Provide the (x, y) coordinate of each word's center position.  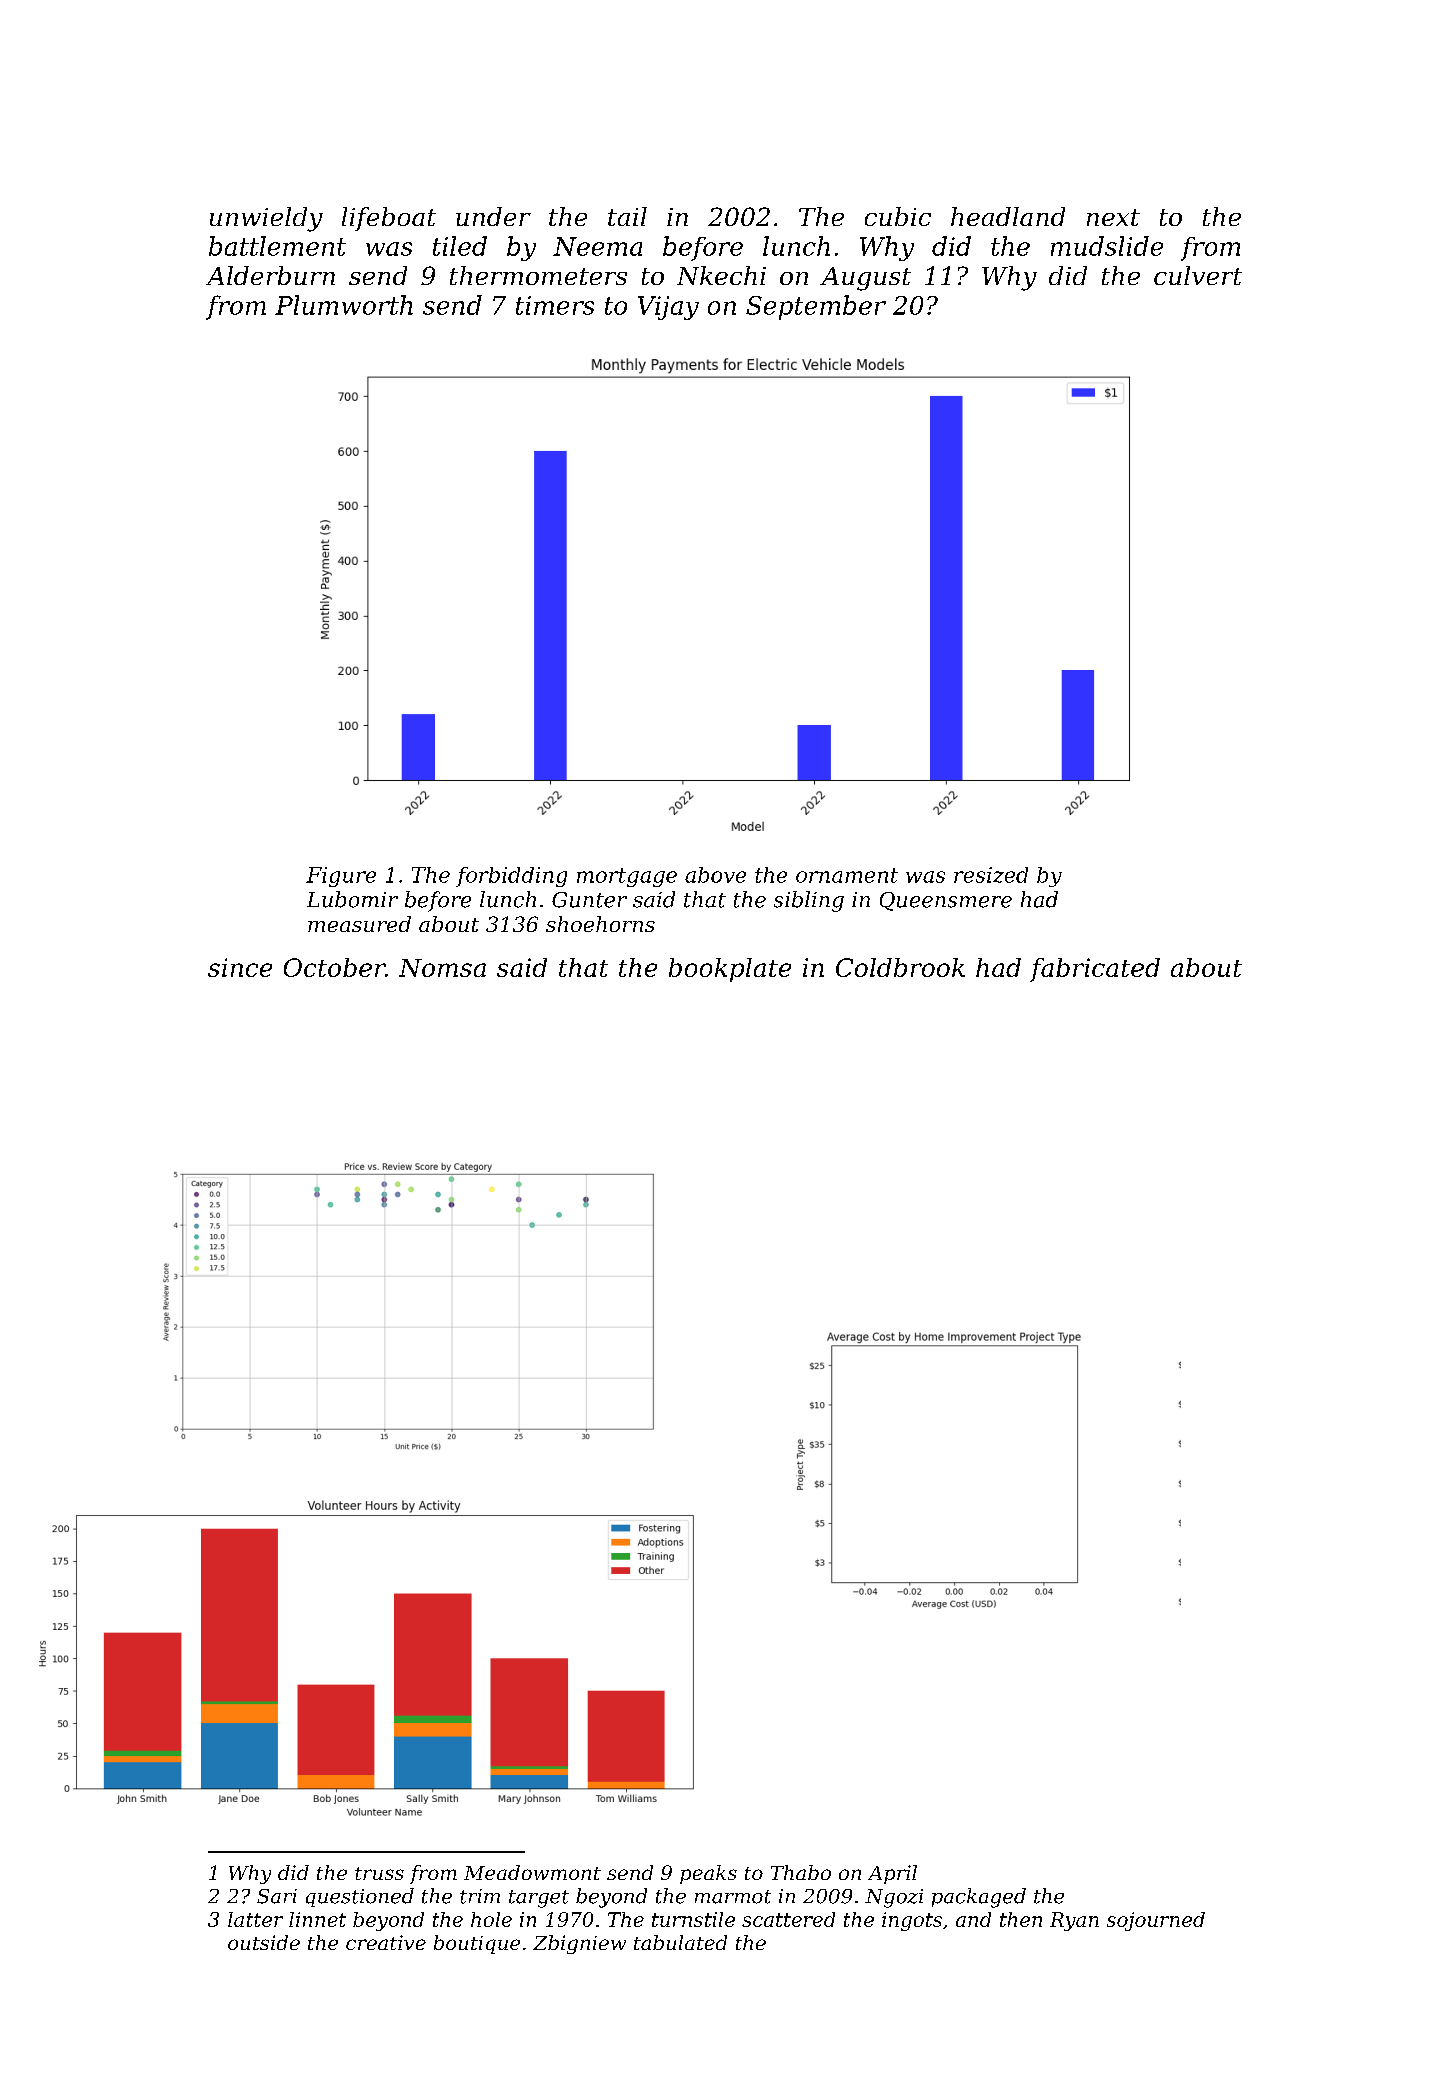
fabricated (1095, 970)
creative (386, 1942)
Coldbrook (900, 967)
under (493, 216)
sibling (809, 901)
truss (379, 1873)
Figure (341, 877)
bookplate (730, 970)
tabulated (680, 1942)
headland (1008, 216)
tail (627, 216)
